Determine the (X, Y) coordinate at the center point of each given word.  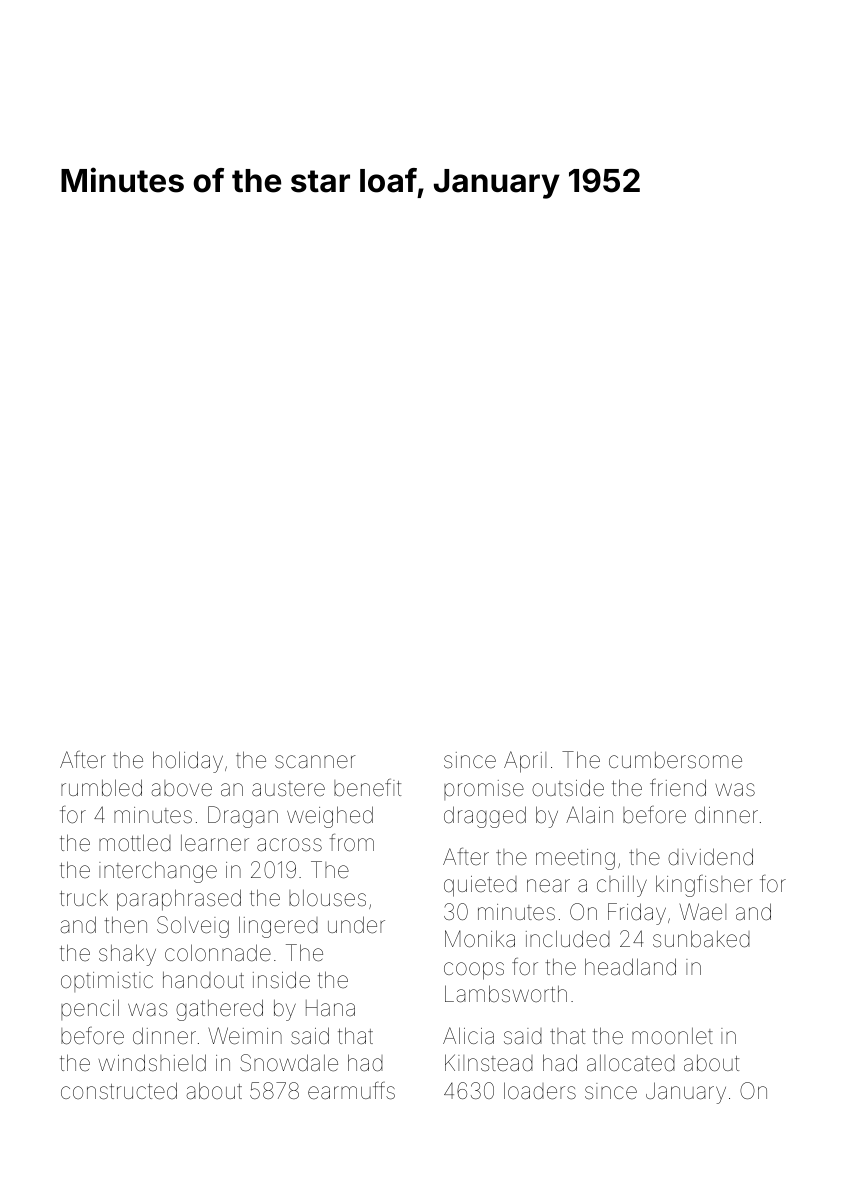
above (181, 788)
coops (474, 971)
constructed (119, 1091)
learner (215, 843)
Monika (480, 939)
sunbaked (701, 939)
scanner (315, 762)
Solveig (193, 927)
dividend (710, 857)
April (525, 762)
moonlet (672, 1036)
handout (203, 980)
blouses (327, 898)
